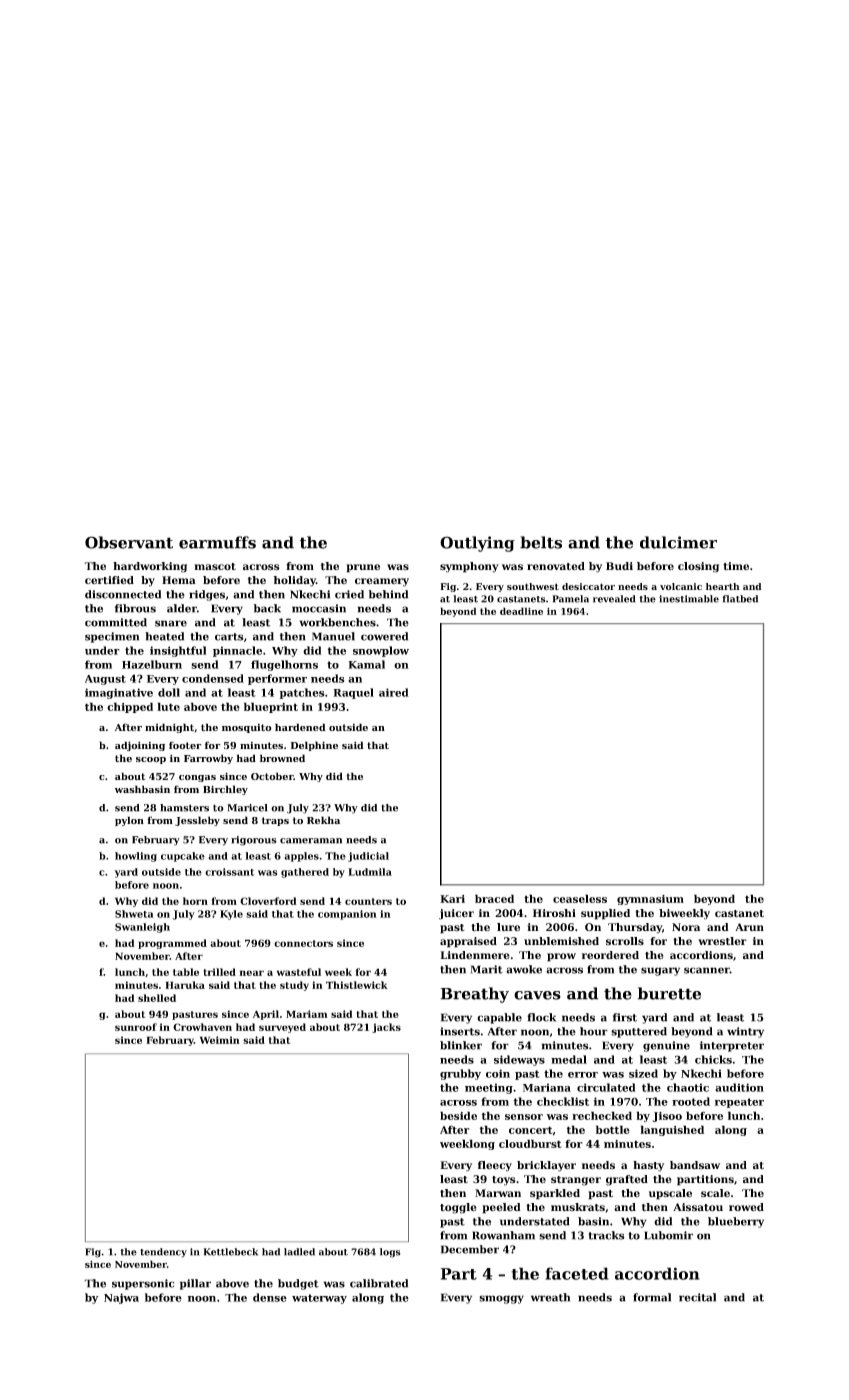 The height and width of the page is (1400, 849). What do you see at coordinates (112, 637) in the page?
I see `specimen` at bounding box center [112, 637].
